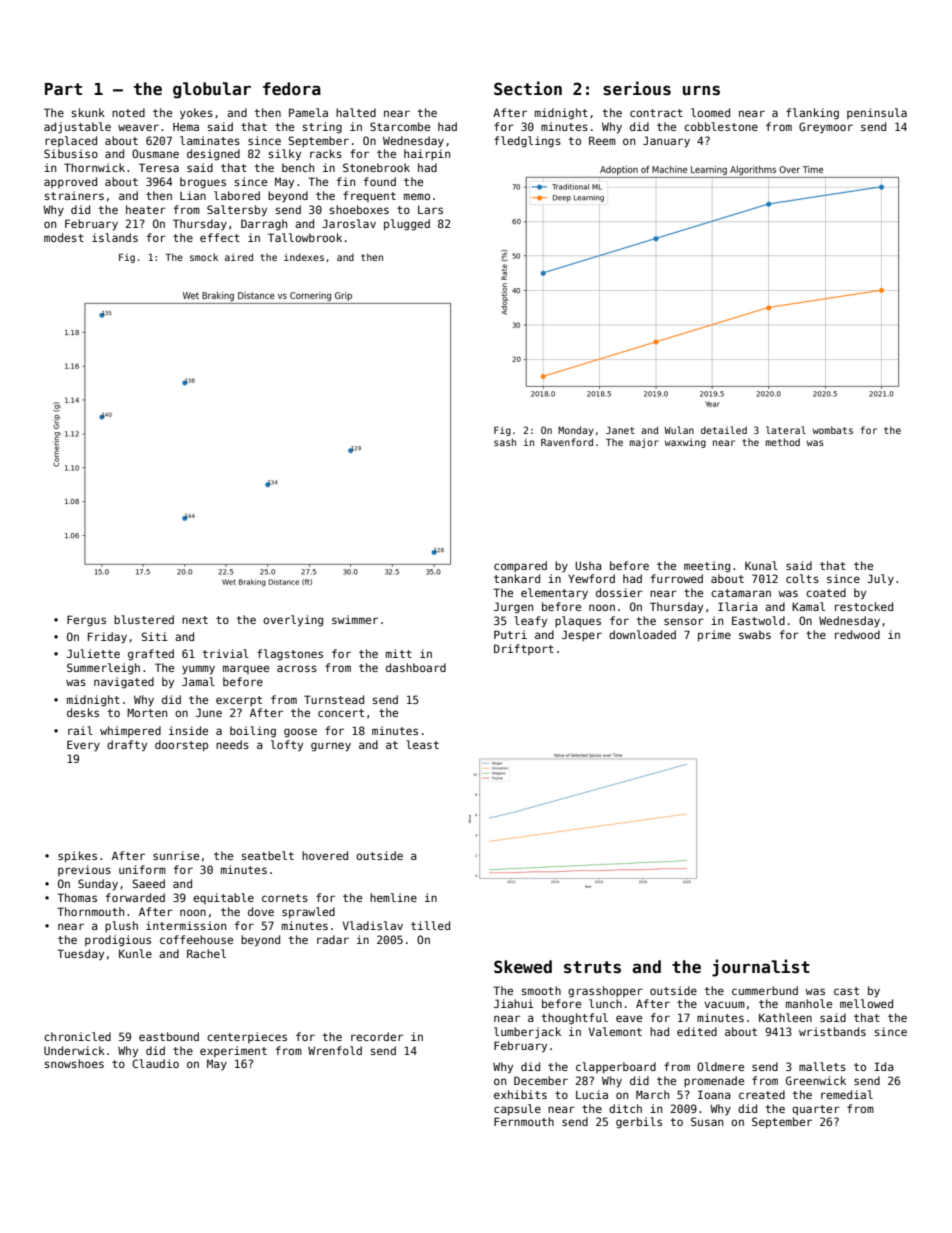 The height and width of the screenshot is (1233, 952). What do you see at coordinates (212, 90) in the screenshot?
I see `globular` at bounding box center [212, 90].
